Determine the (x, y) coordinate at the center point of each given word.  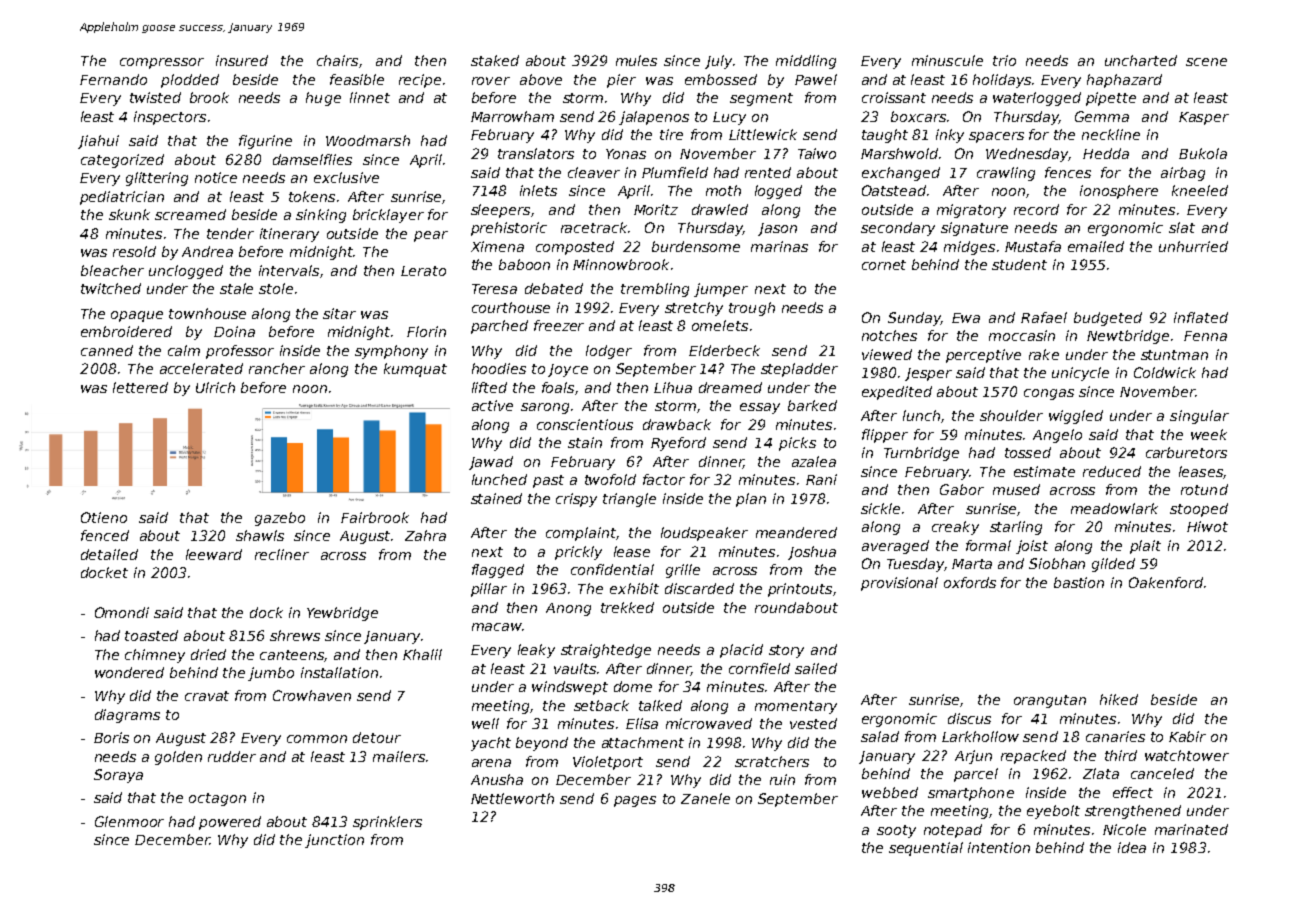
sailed (816, 668)
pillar (489, 590)
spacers (996, 137)
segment (761, 99)
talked (660, 705)
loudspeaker (704, 534)
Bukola (1203, 153)
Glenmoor (129, 821)
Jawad (491, 463)
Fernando (113, 79)
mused (1016, 489)
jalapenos (654, 118)
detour (377, 737)
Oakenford (1166, 582)
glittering (157, 179)
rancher (277, 368)
